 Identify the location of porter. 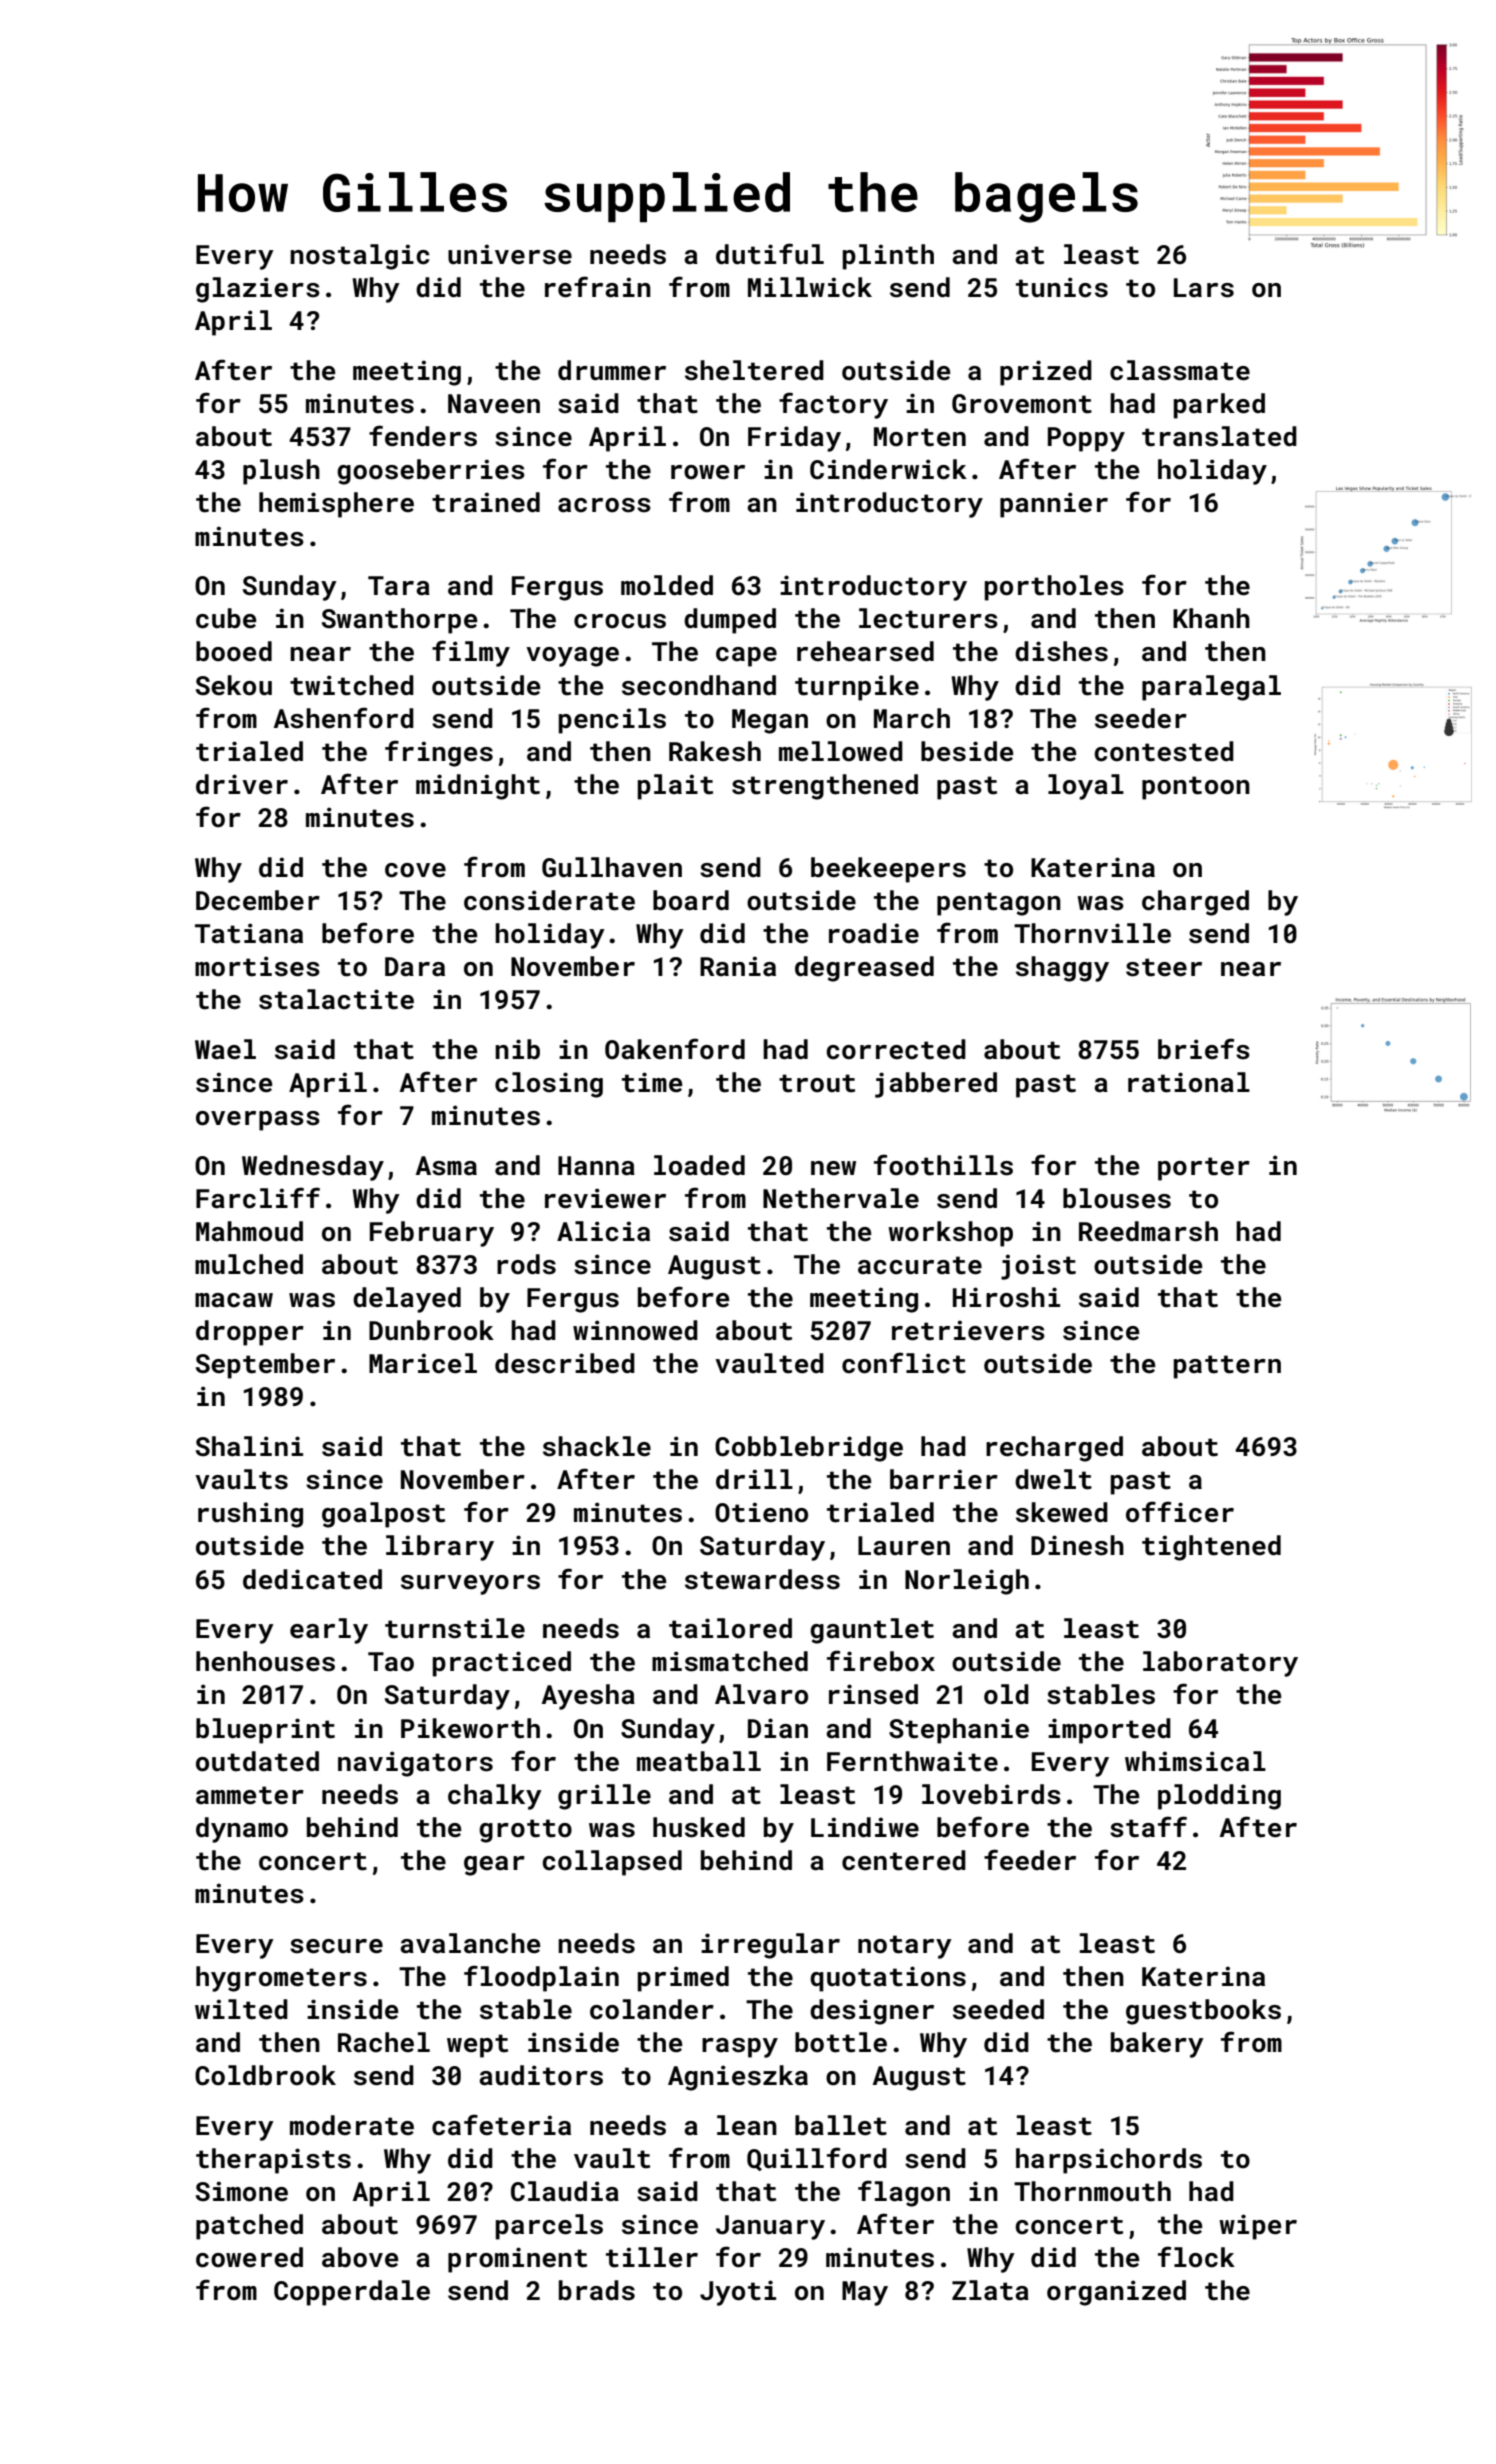
(1204, 1169).
